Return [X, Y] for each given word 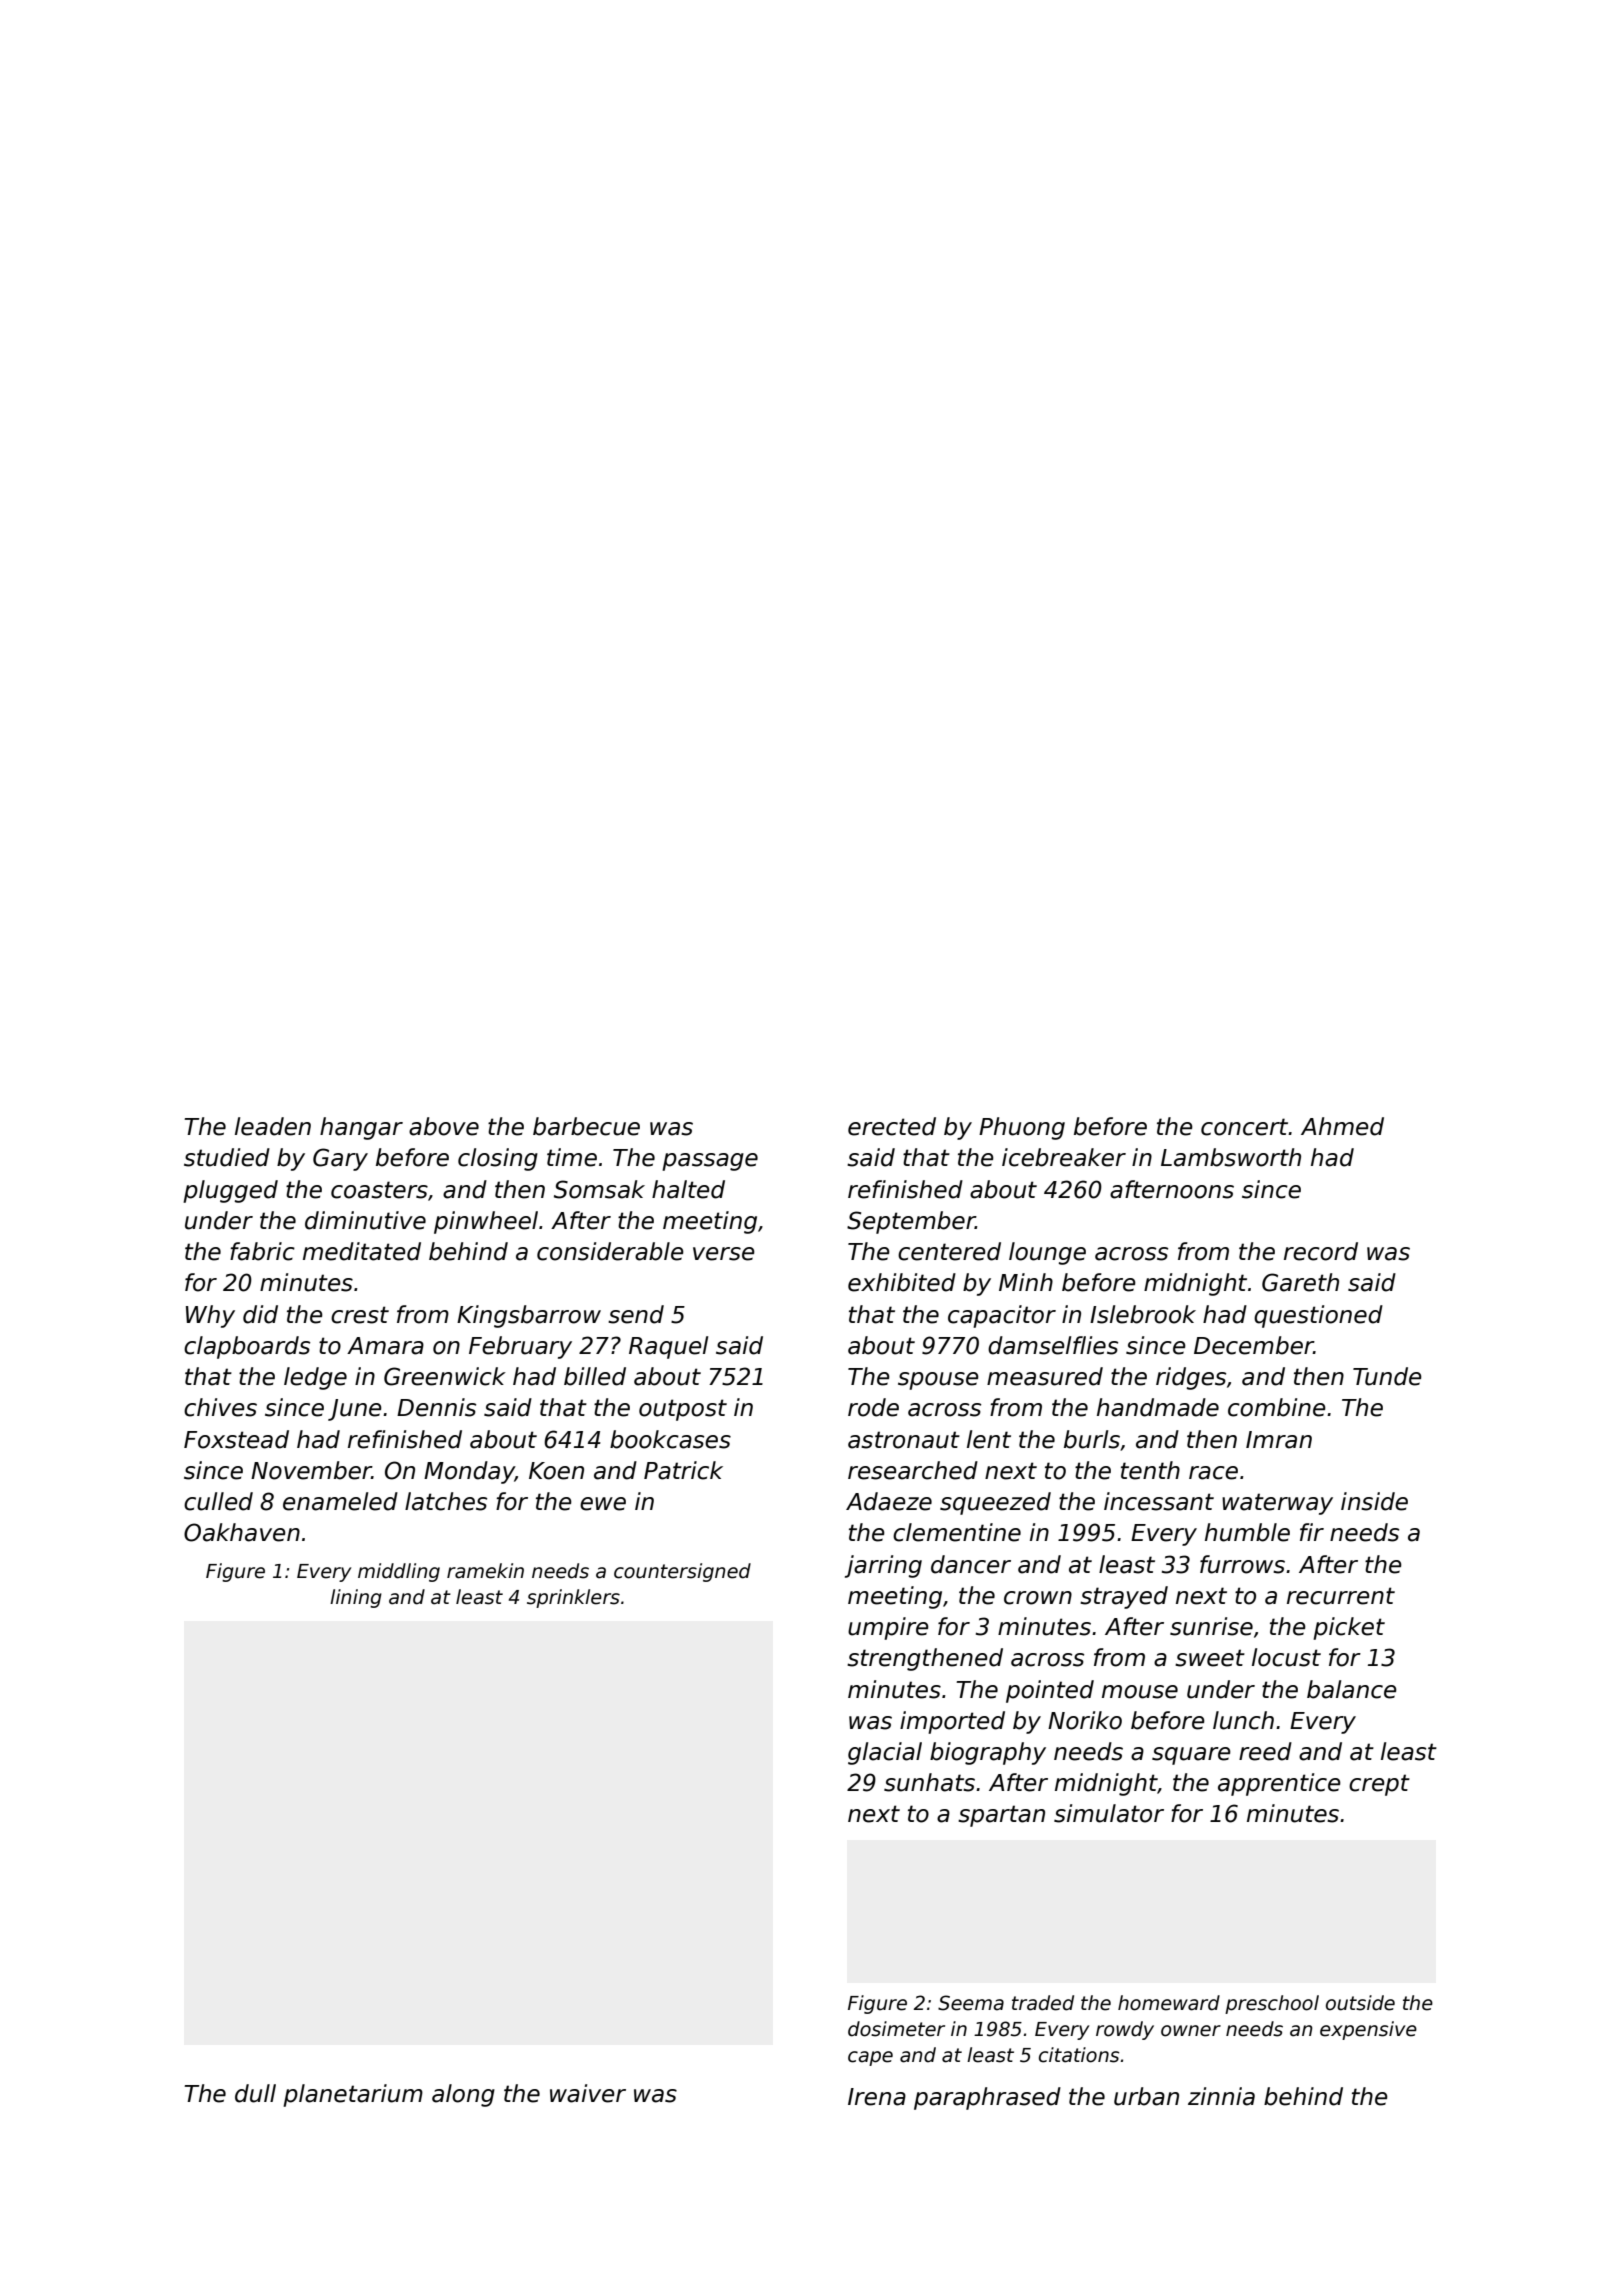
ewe [603, 1504]
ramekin [485, 1571]
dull [255, 2093]
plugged [230, 1191]
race [1213, 1473]
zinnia [1221, 2096]
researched [913, 1470]
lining [356, 1598]
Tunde [1387, 1376]
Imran [1279, 1440]
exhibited [902, 1282]
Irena [877, 2097]
